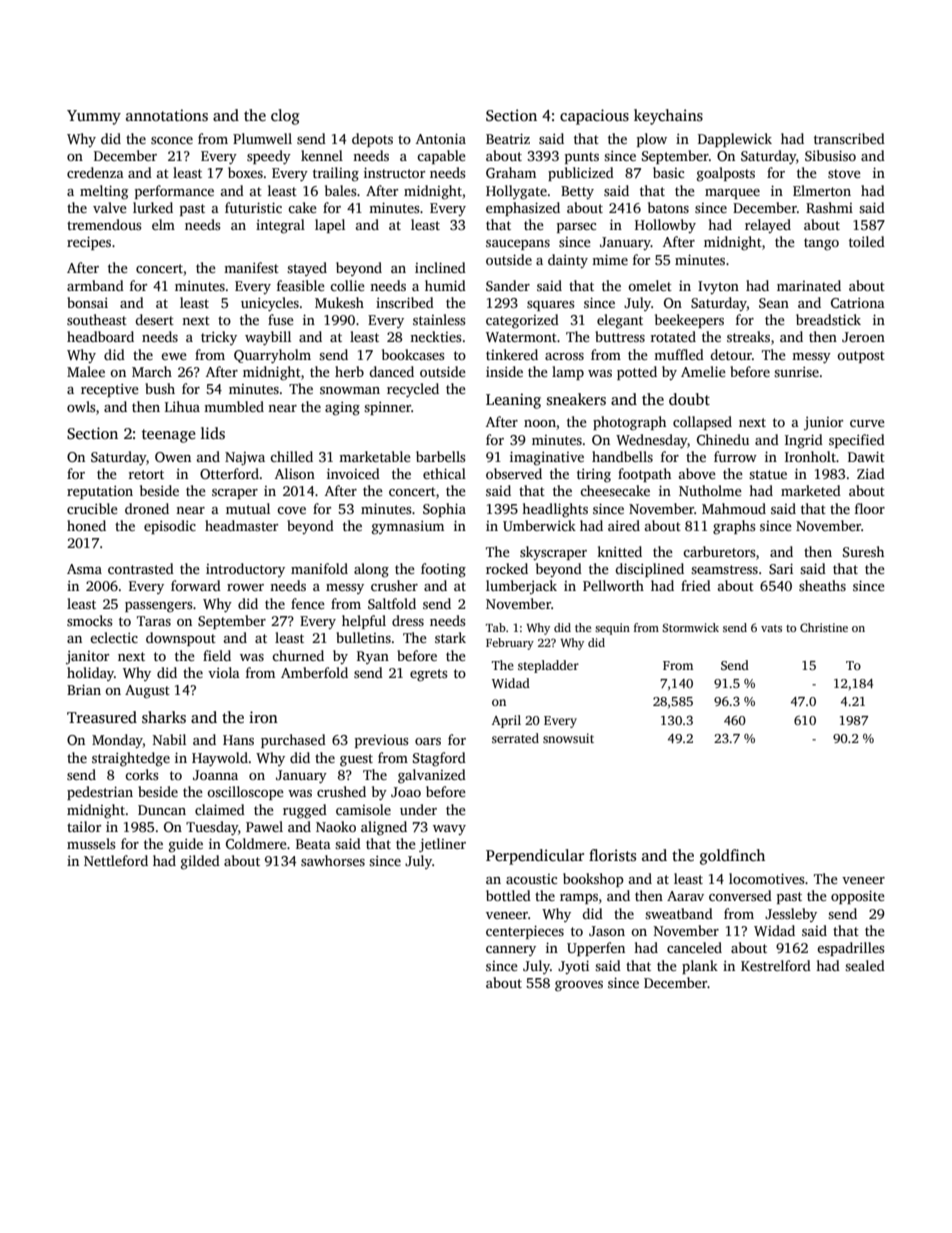 The height and width of the screenshot is (1233, 952). I want to click on opposite, so click(858, 897).
